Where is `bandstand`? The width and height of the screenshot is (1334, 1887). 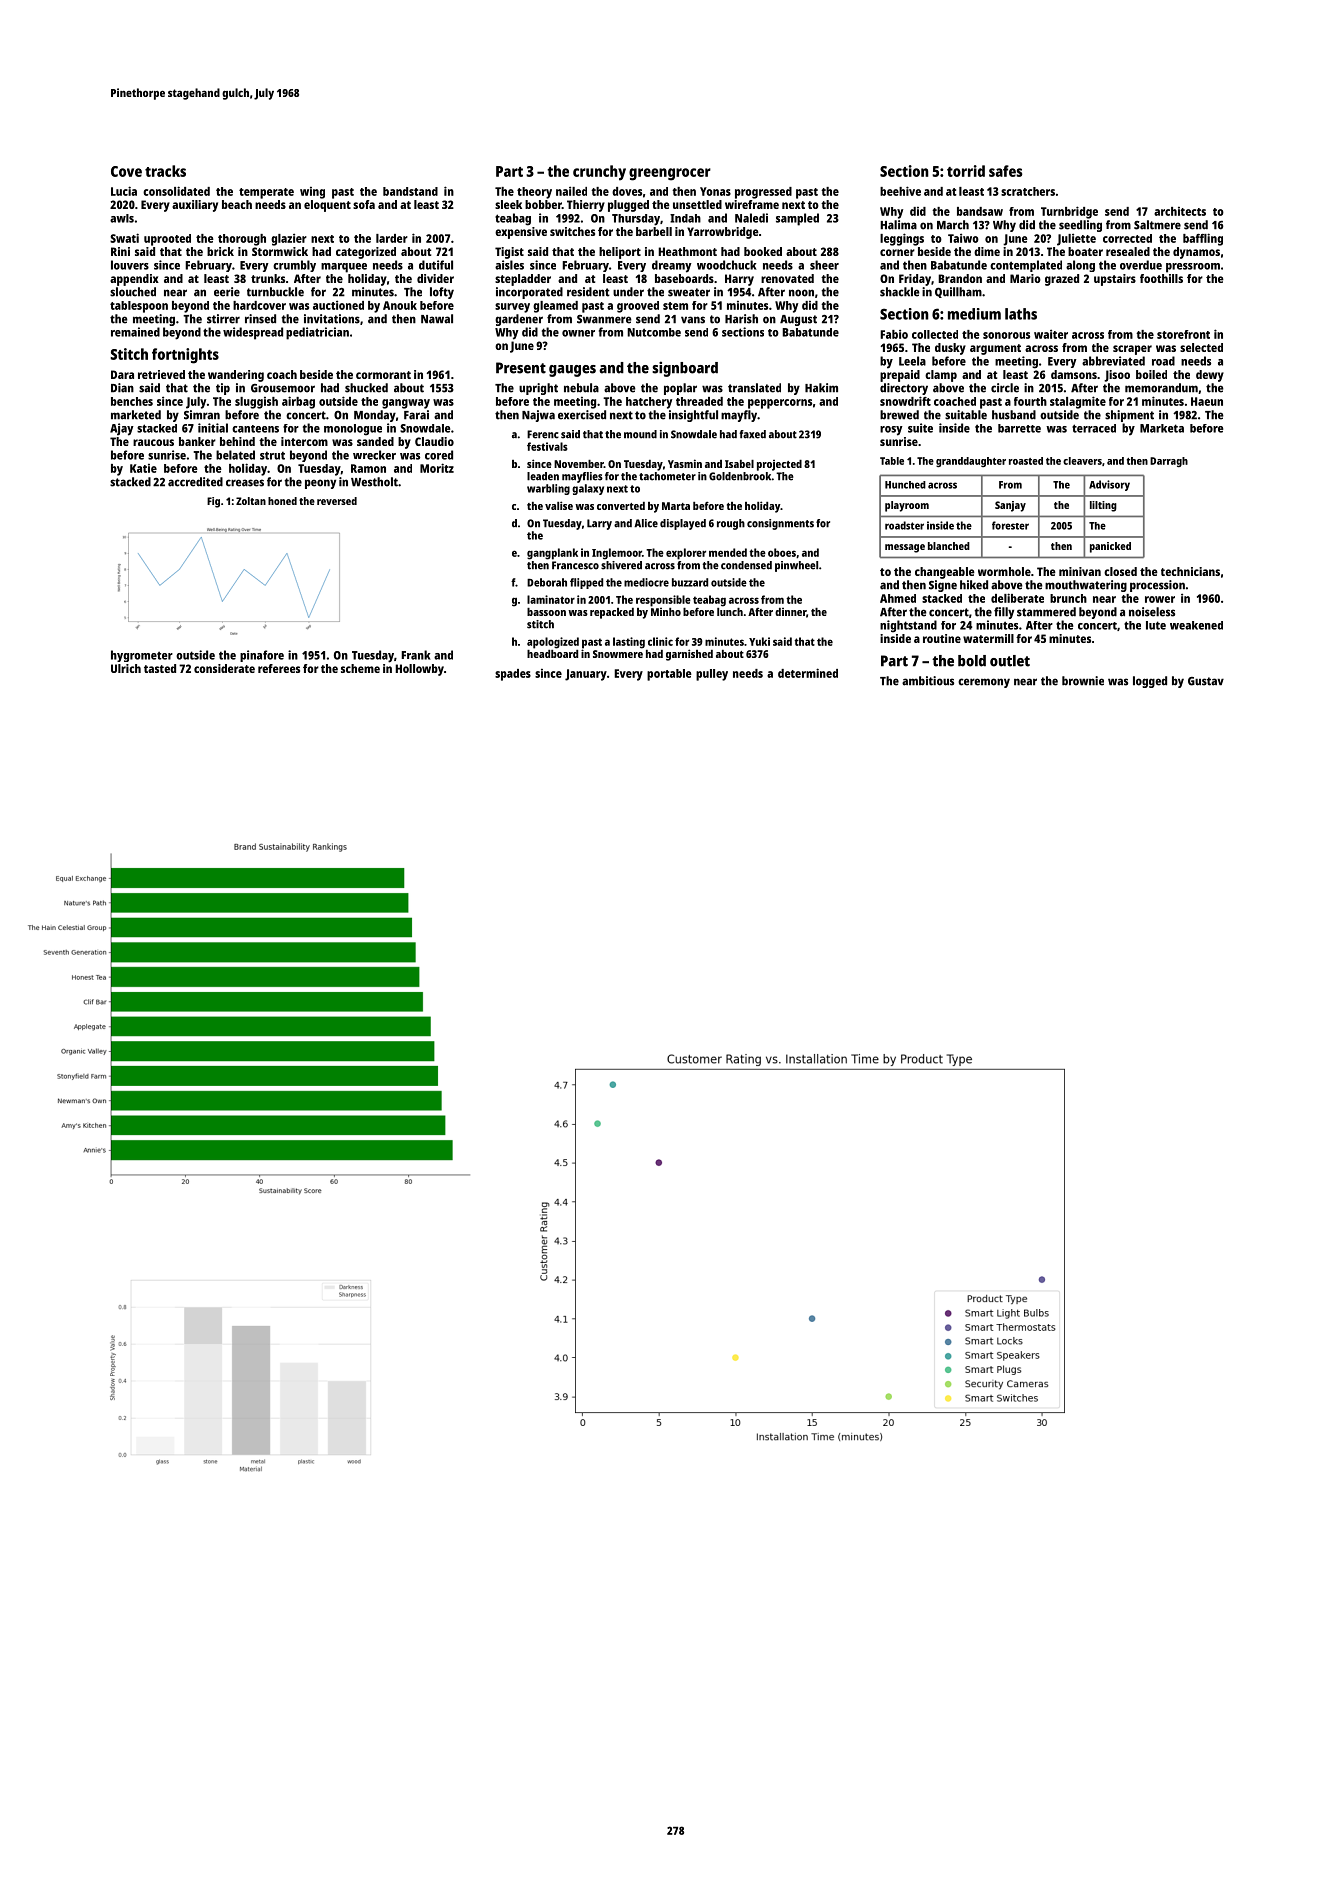
bandstand is located at coordinates (410, 191).
